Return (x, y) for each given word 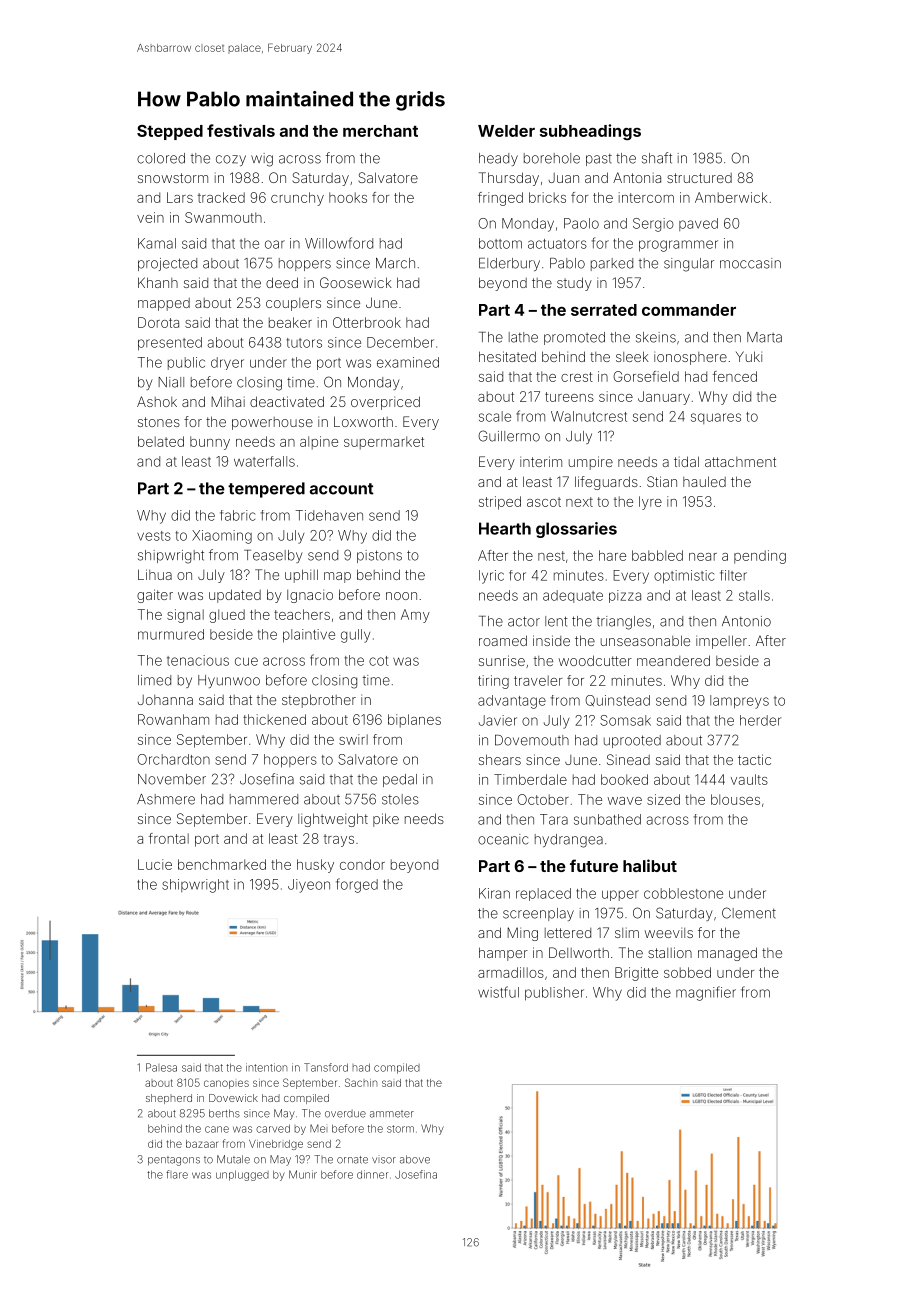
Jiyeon (309, 886)
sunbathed (607, 819)
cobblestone (683, 893)
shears (500, 759)
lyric (491, 577)
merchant (380, 131)
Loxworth (363, 421)
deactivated (287, 401)
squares (716, 418)
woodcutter (595, 660)
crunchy (297, 199)
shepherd (169, 1099)
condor (362, 864)
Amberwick (731, 197)
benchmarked (222, 864)
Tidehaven (329, 515)
